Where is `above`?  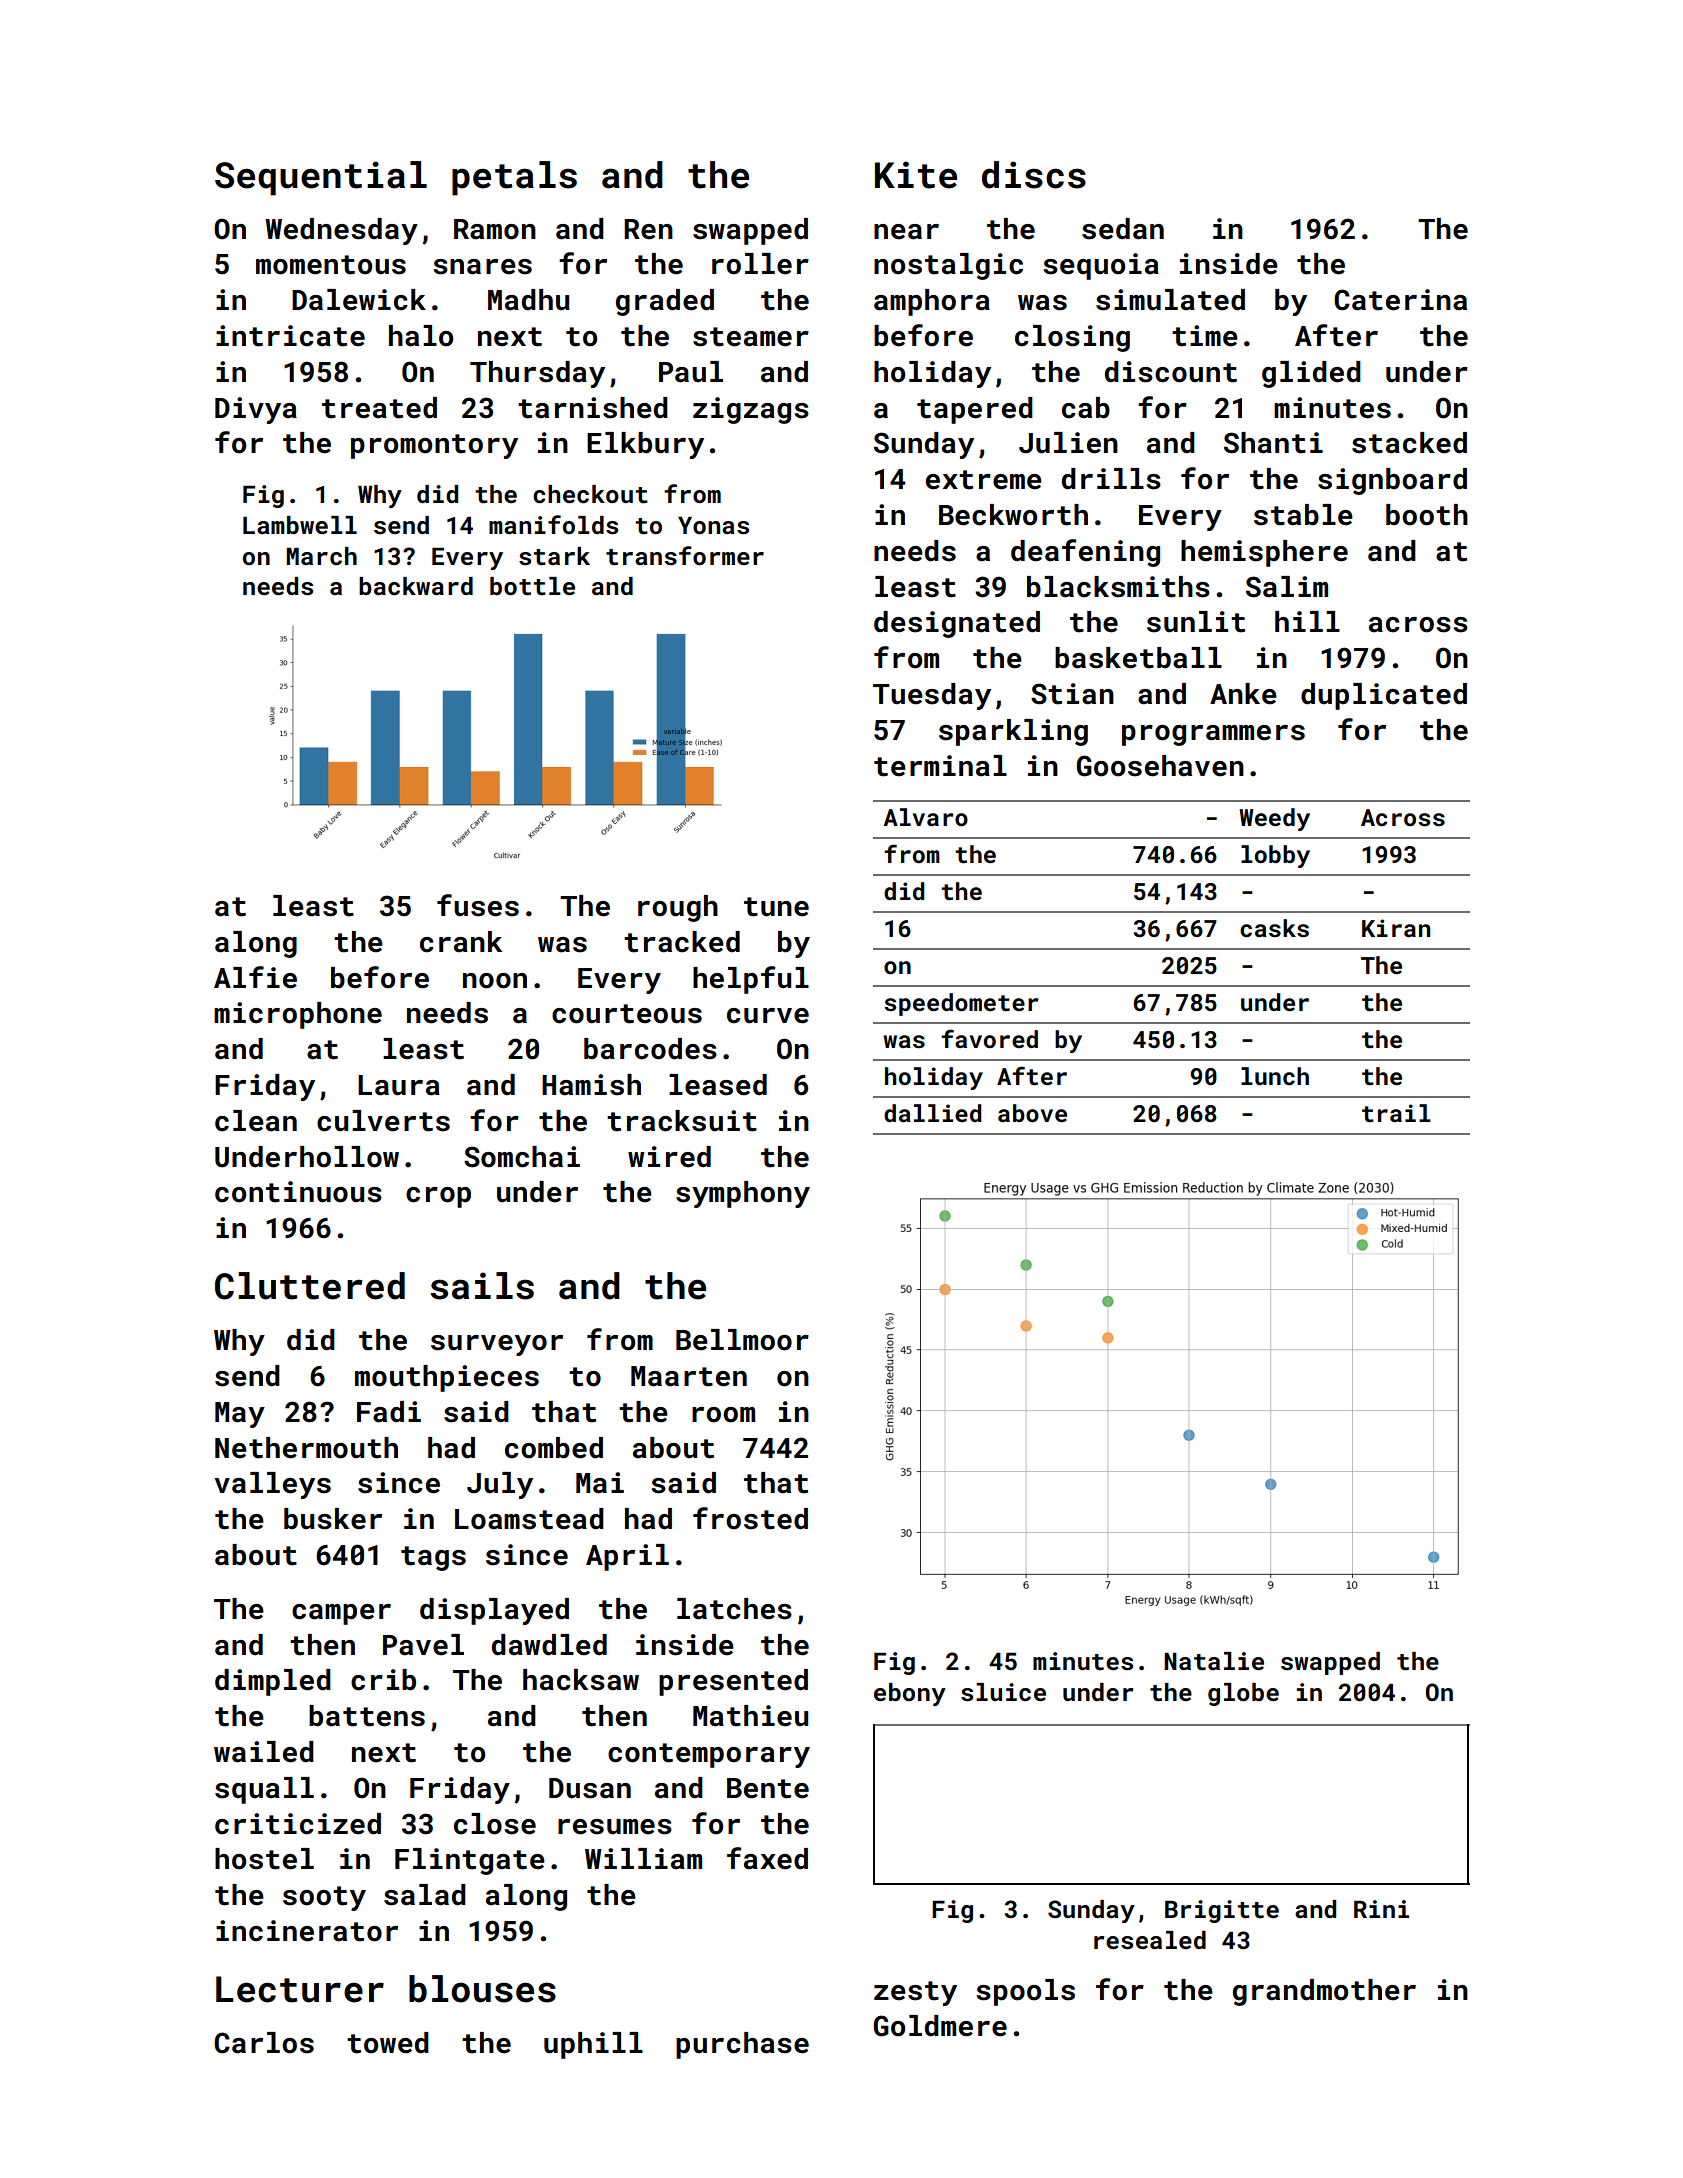
above is located at coordinates (1032, 1113).
